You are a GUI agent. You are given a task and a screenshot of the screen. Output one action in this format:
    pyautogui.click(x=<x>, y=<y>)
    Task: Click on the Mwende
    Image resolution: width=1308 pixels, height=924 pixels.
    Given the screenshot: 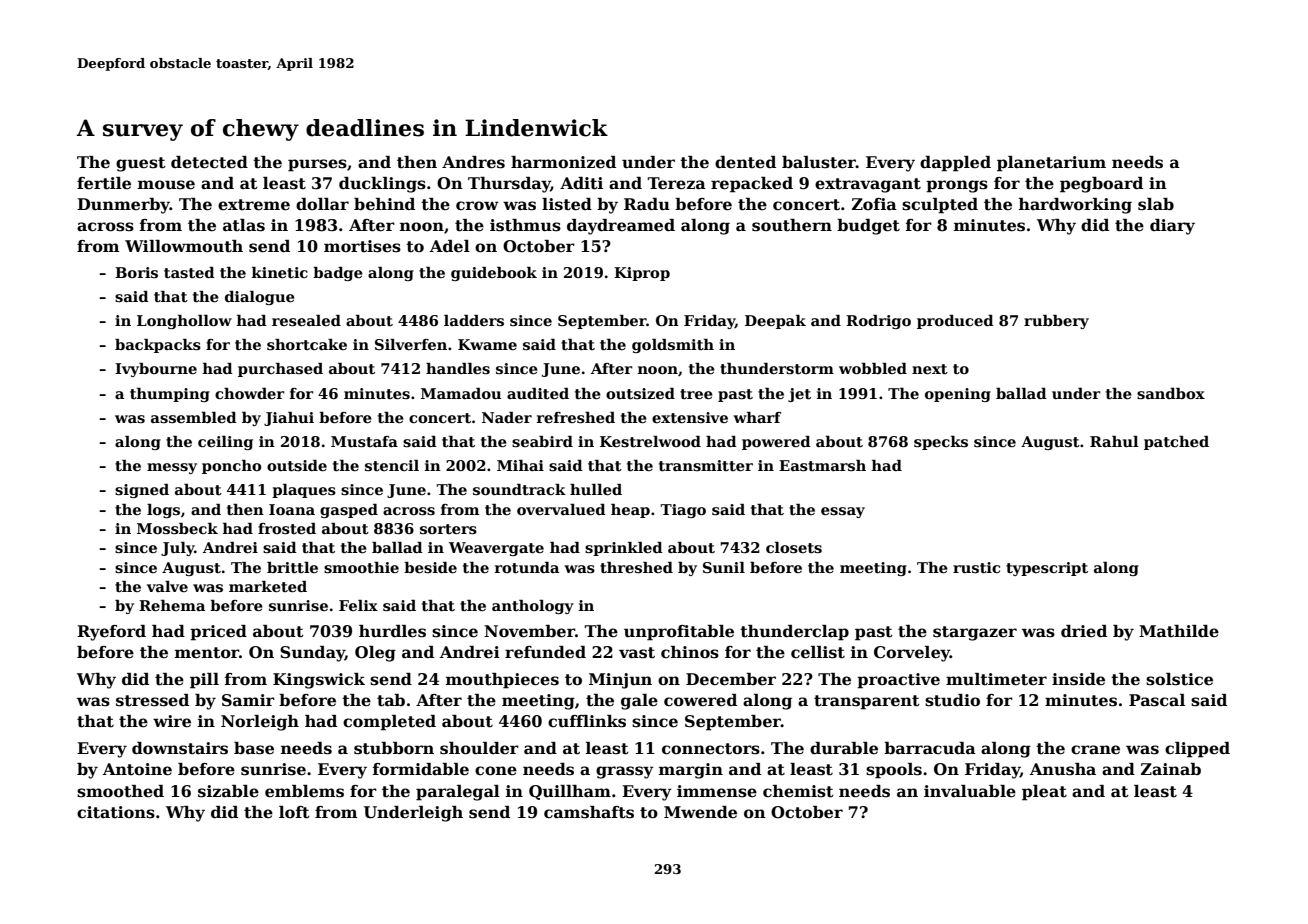 What is the action you would take?
    pyautogui.click(x=700, y=812)
